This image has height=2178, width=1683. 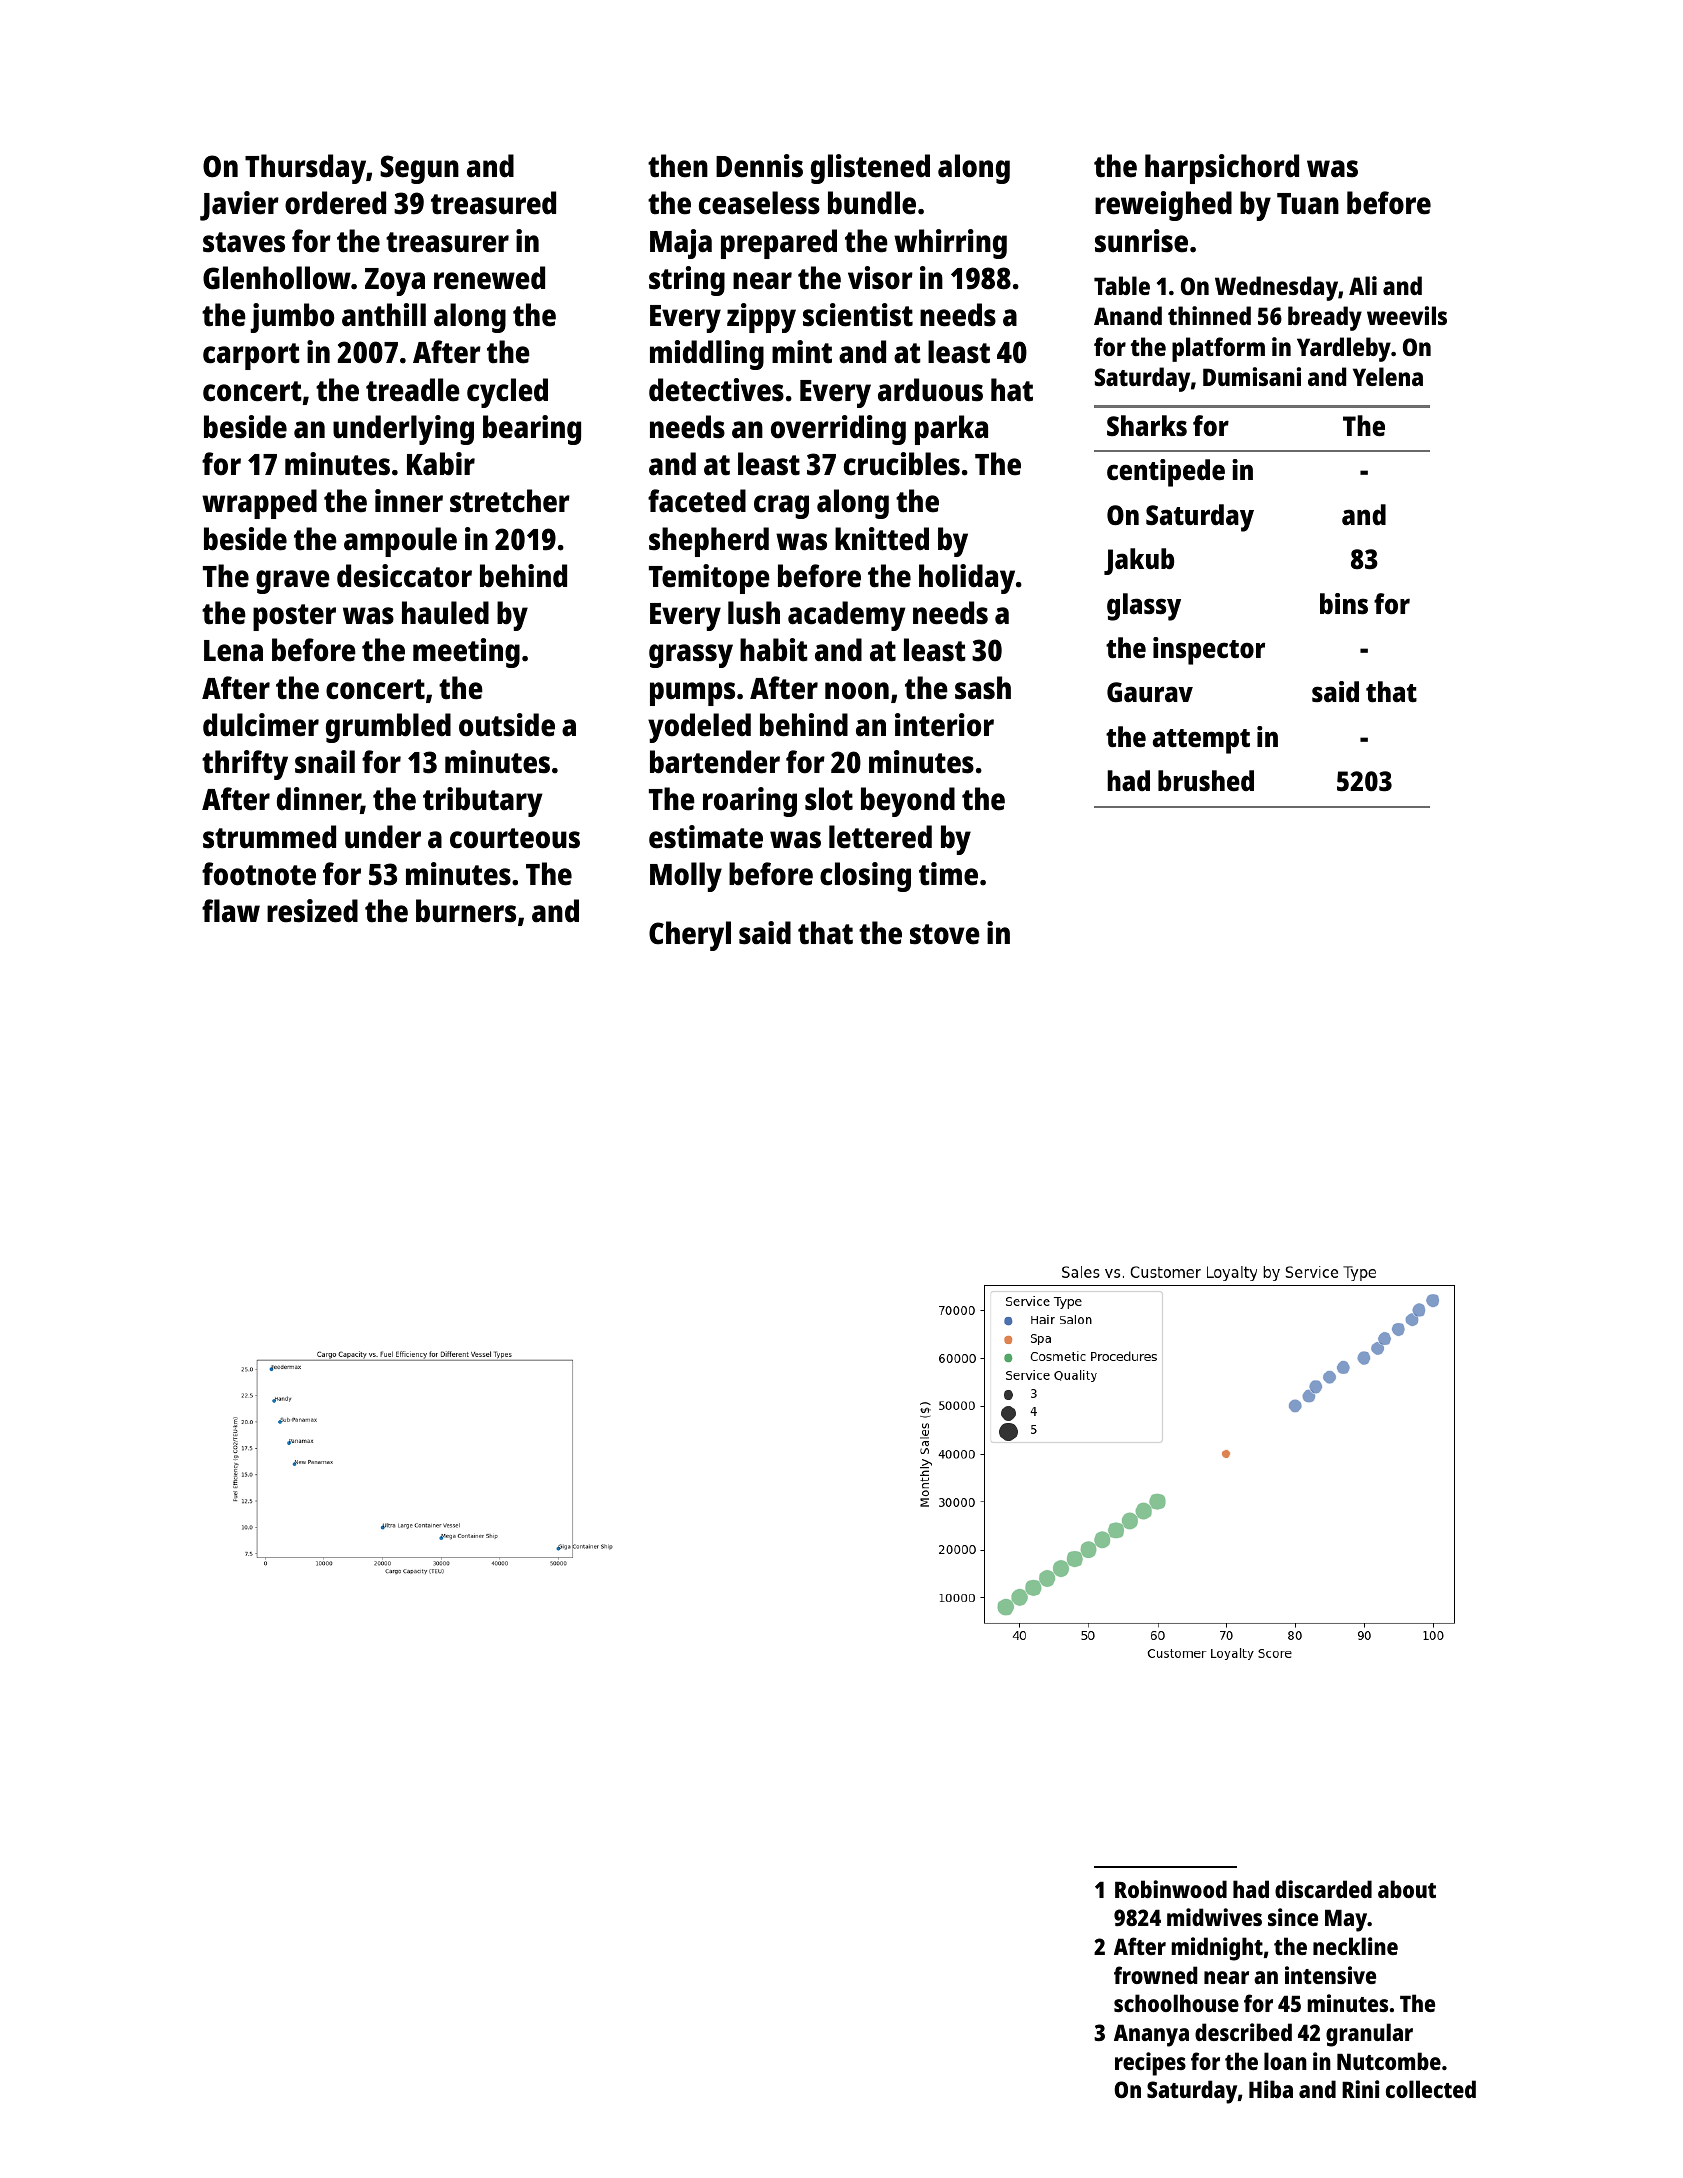 What do you see at coordinates (678, 166) in the image?
I see `then` at bounding box center [678, 166].
